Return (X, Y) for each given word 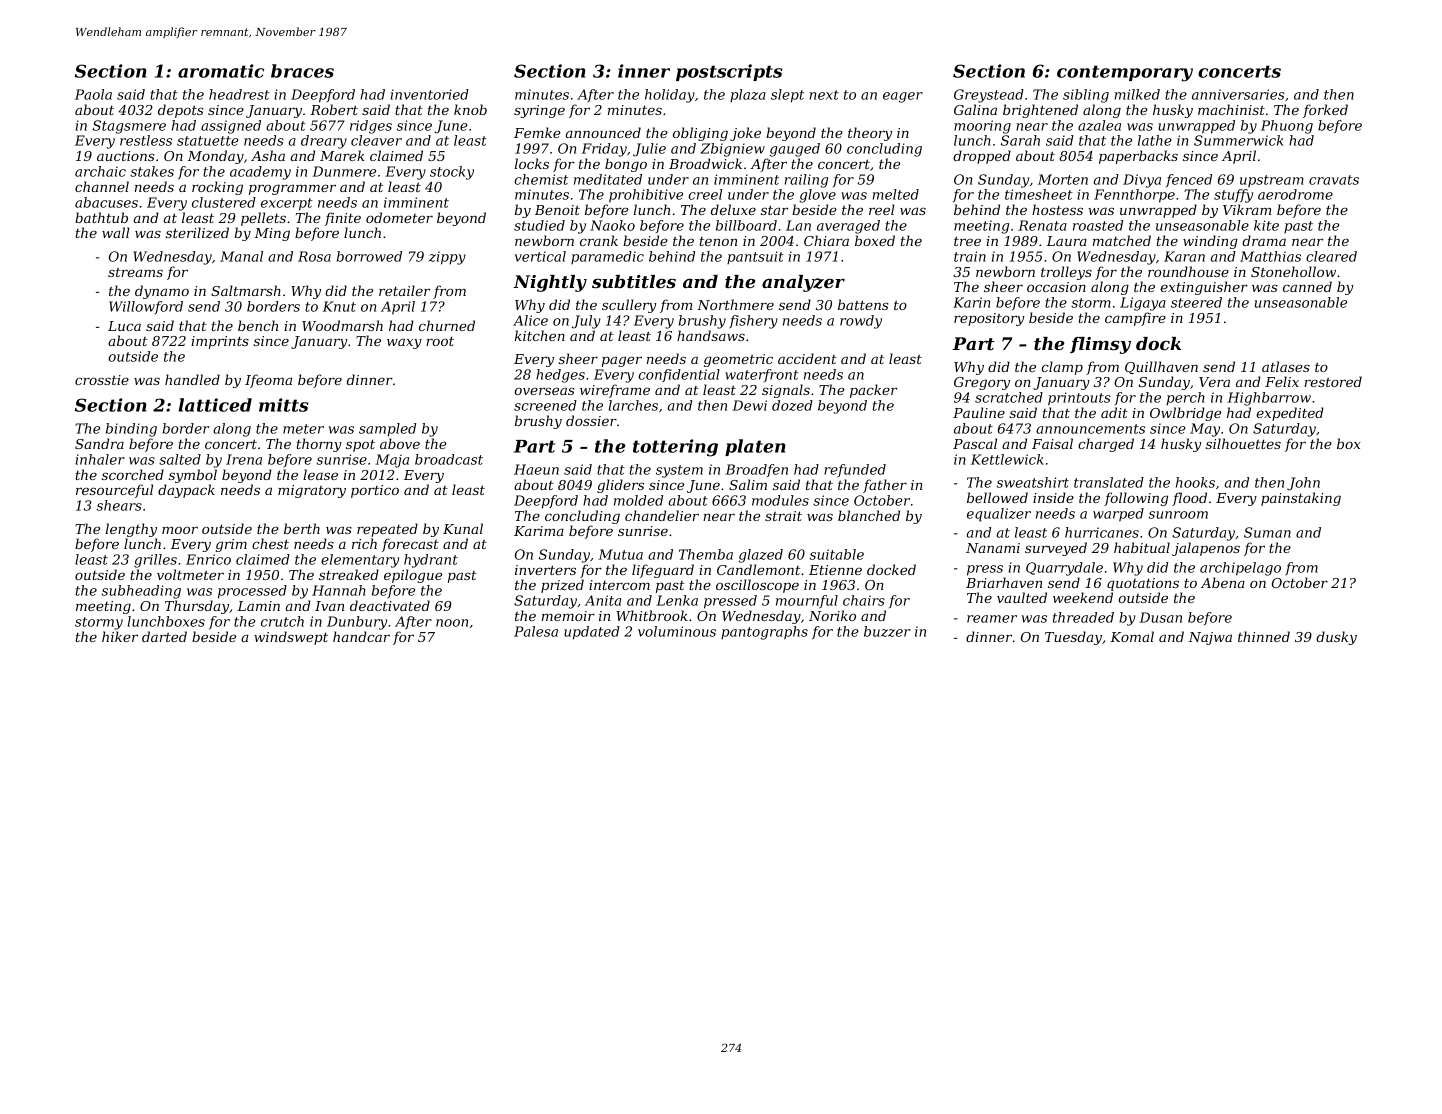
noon (452, 623)
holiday (670, 96)
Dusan (1160, 617)
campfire (1135, 319)
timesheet (1039, 194)
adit (1114, 412)
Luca (124, 326)
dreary (324, 142)
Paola (93, 94)
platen (755, 447)
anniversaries (1238, 94)
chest (270, 543)
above (400, 443)
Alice (530, 320)
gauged (795, 150)
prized (562, 586)
